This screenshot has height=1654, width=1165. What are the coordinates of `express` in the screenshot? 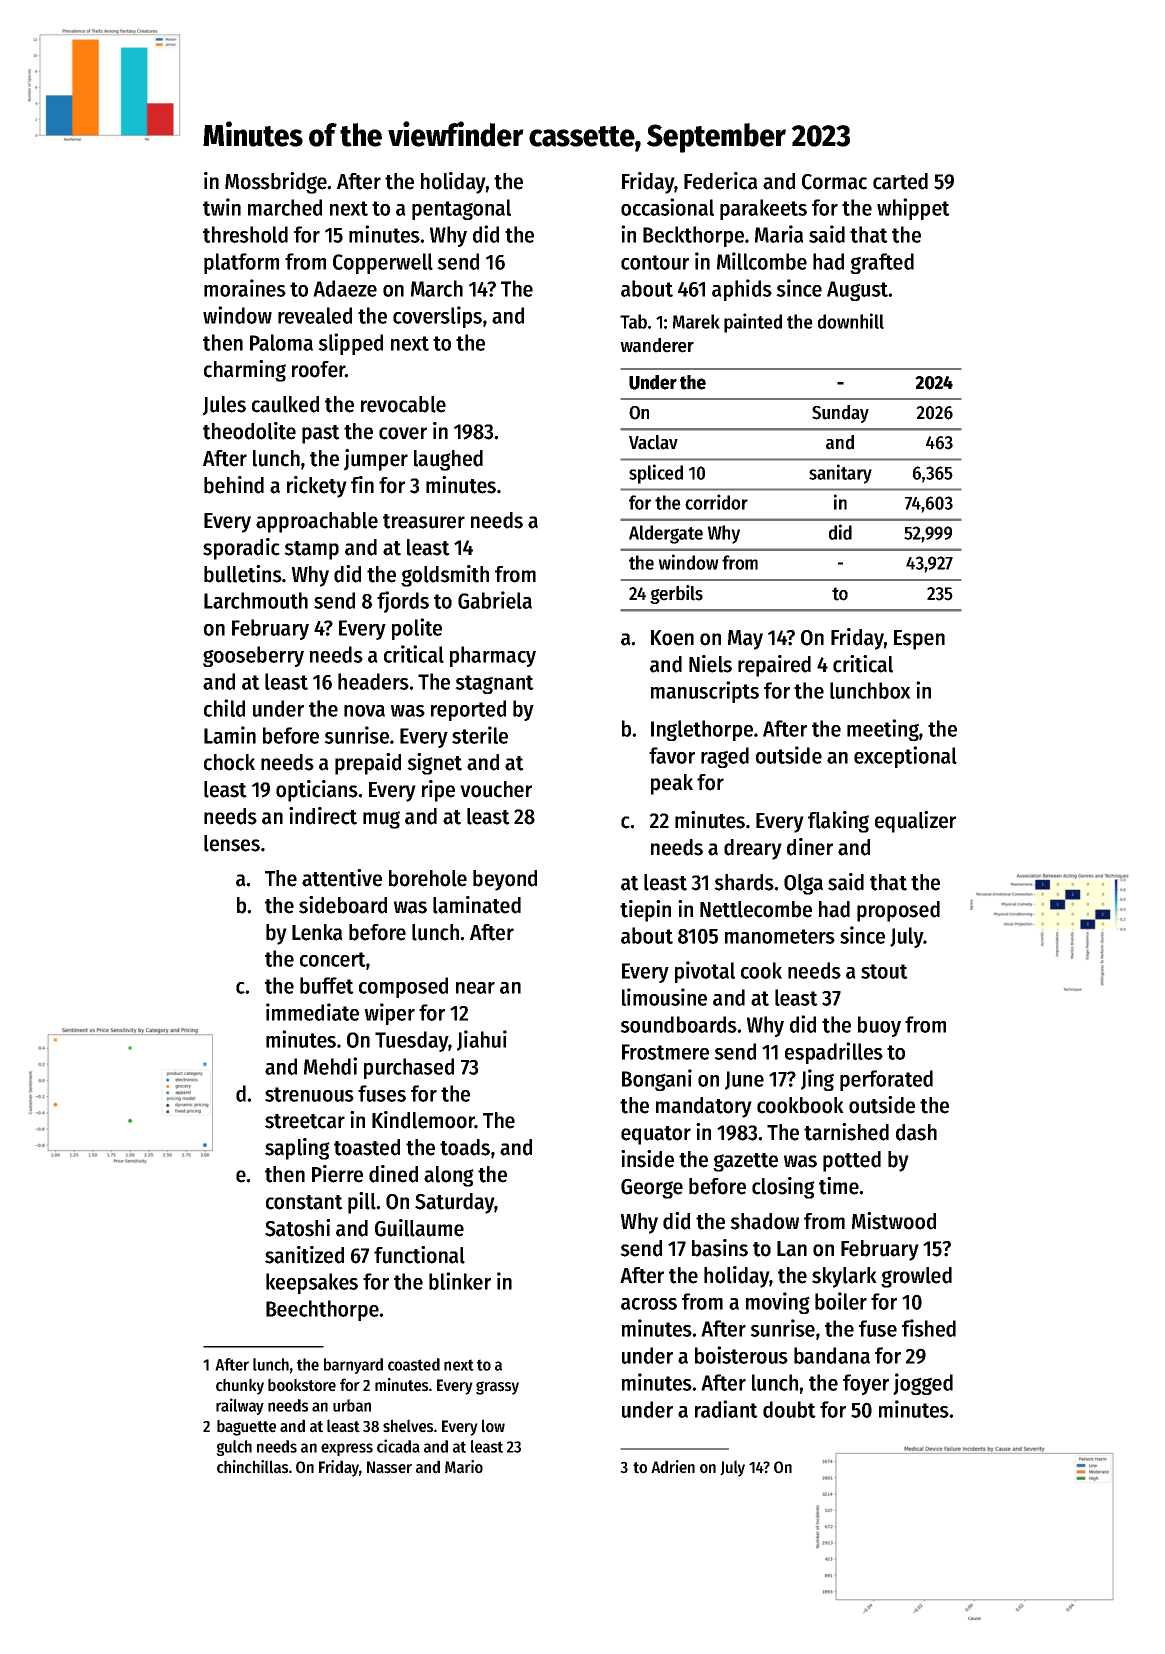 It's located at (347, 1449).
